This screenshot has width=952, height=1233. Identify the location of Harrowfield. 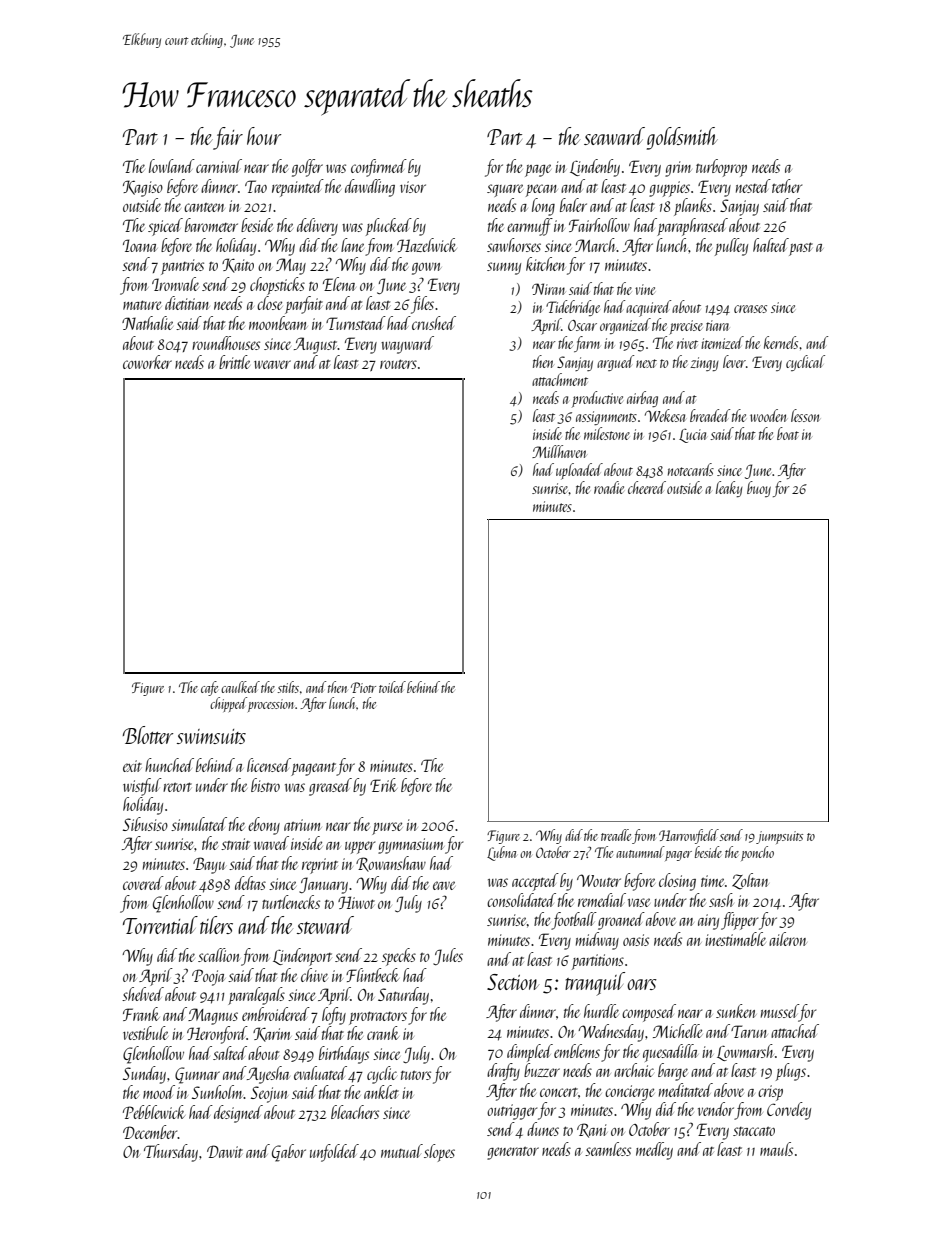
(689, 836).
